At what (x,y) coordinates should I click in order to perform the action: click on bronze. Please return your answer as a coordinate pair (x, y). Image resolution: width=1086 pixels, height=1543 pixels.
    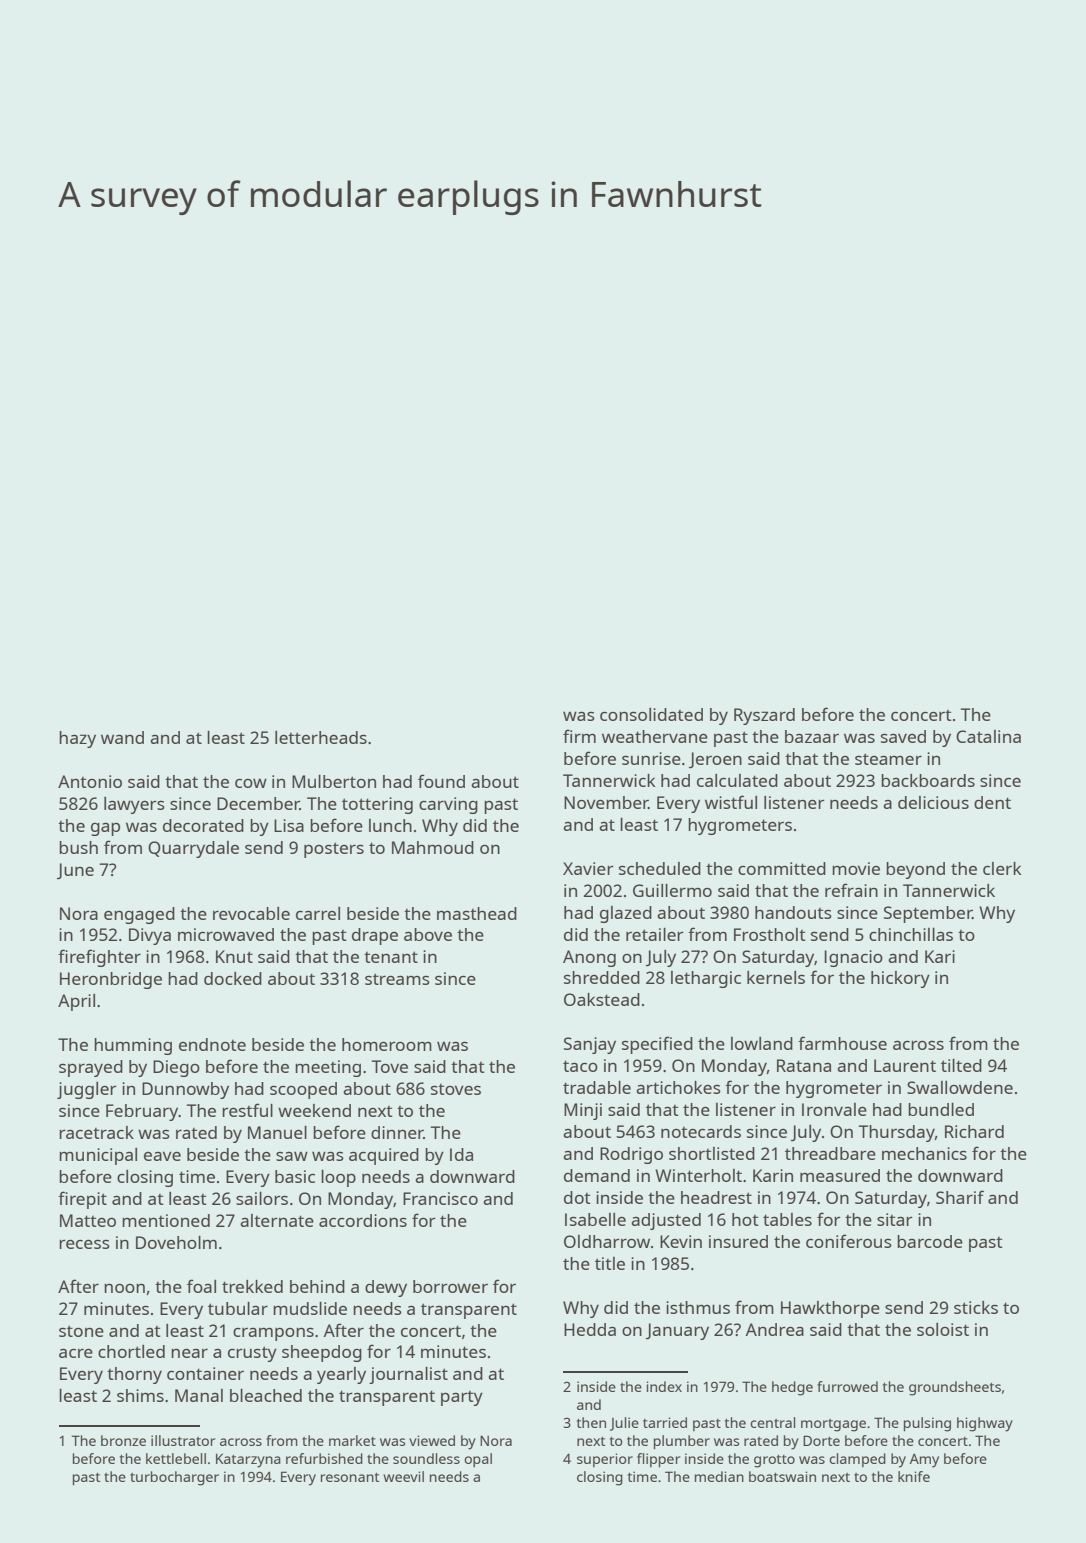
    Looking at the image, I should click on (123, 1440).
